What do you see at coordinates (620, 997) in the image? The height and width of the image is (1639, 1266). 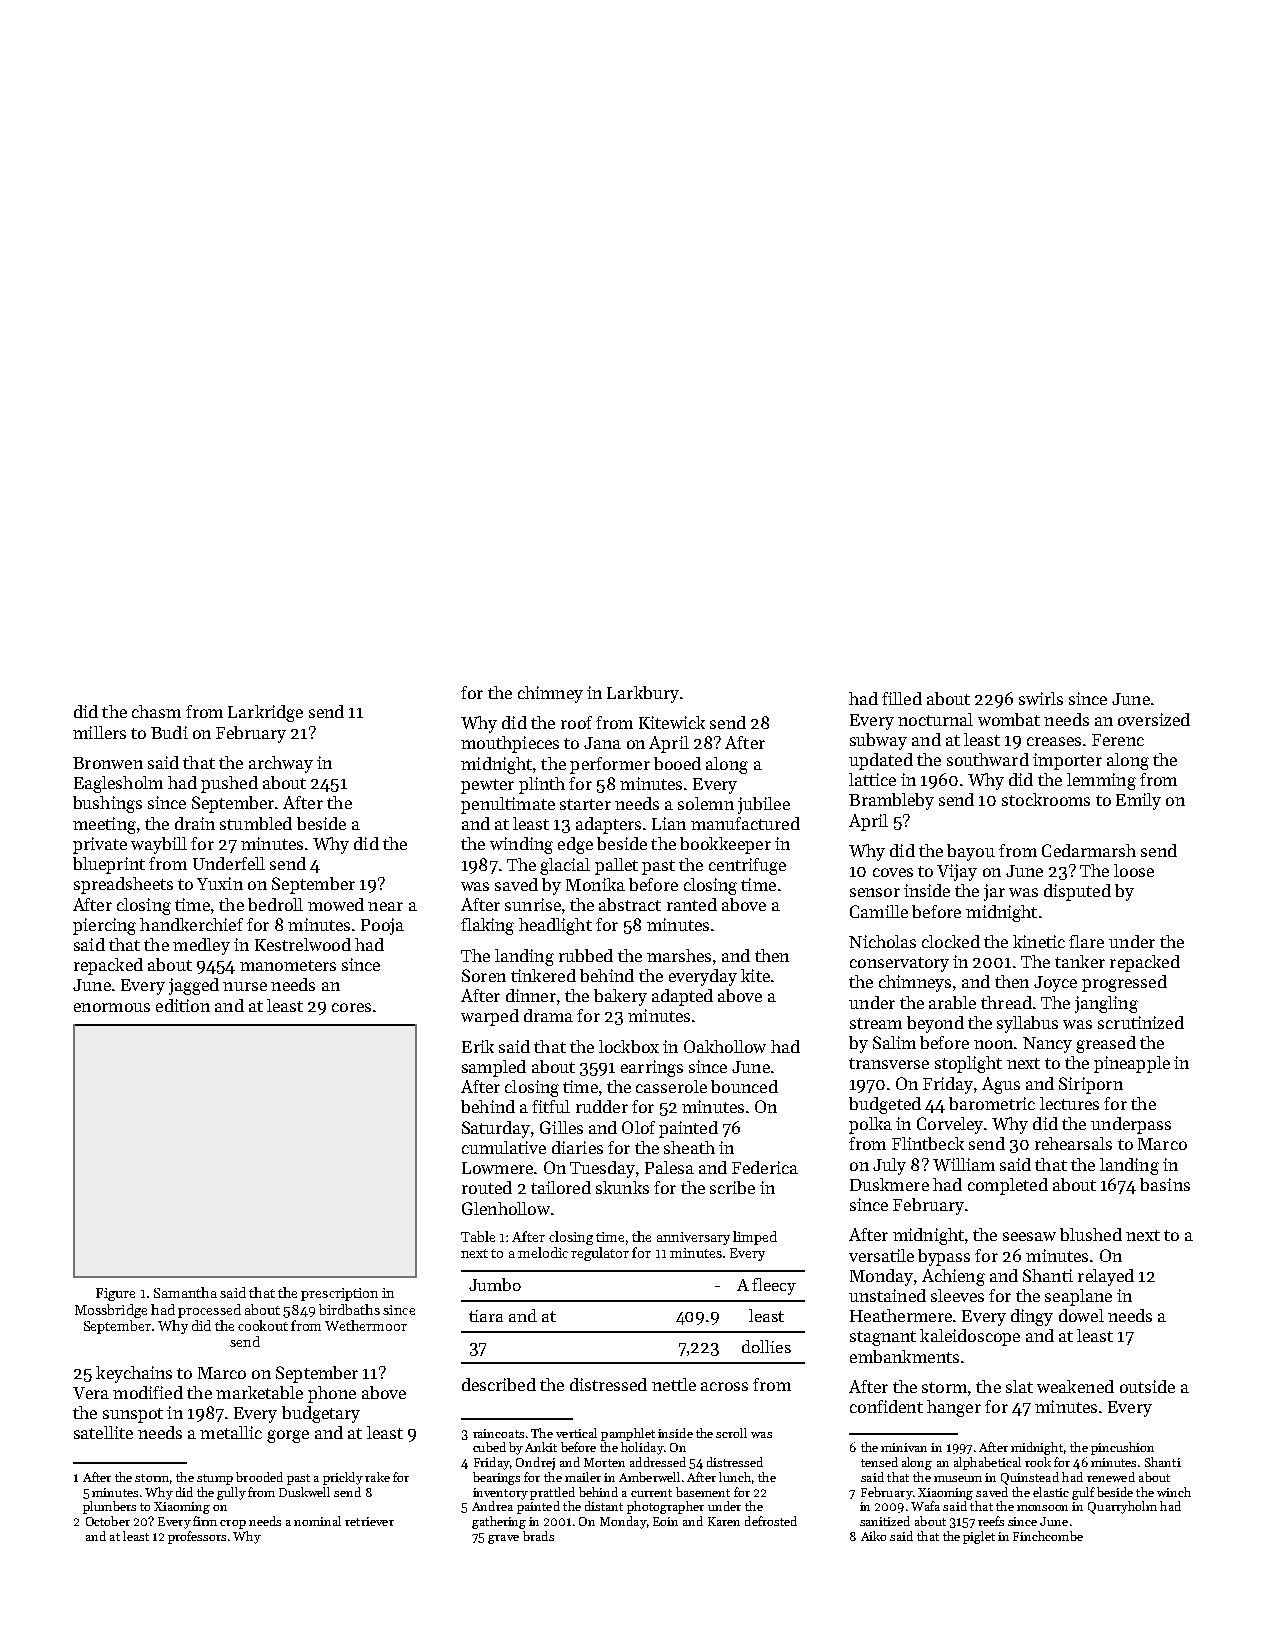 I see `bakery` at bounding box center [620, 997].
